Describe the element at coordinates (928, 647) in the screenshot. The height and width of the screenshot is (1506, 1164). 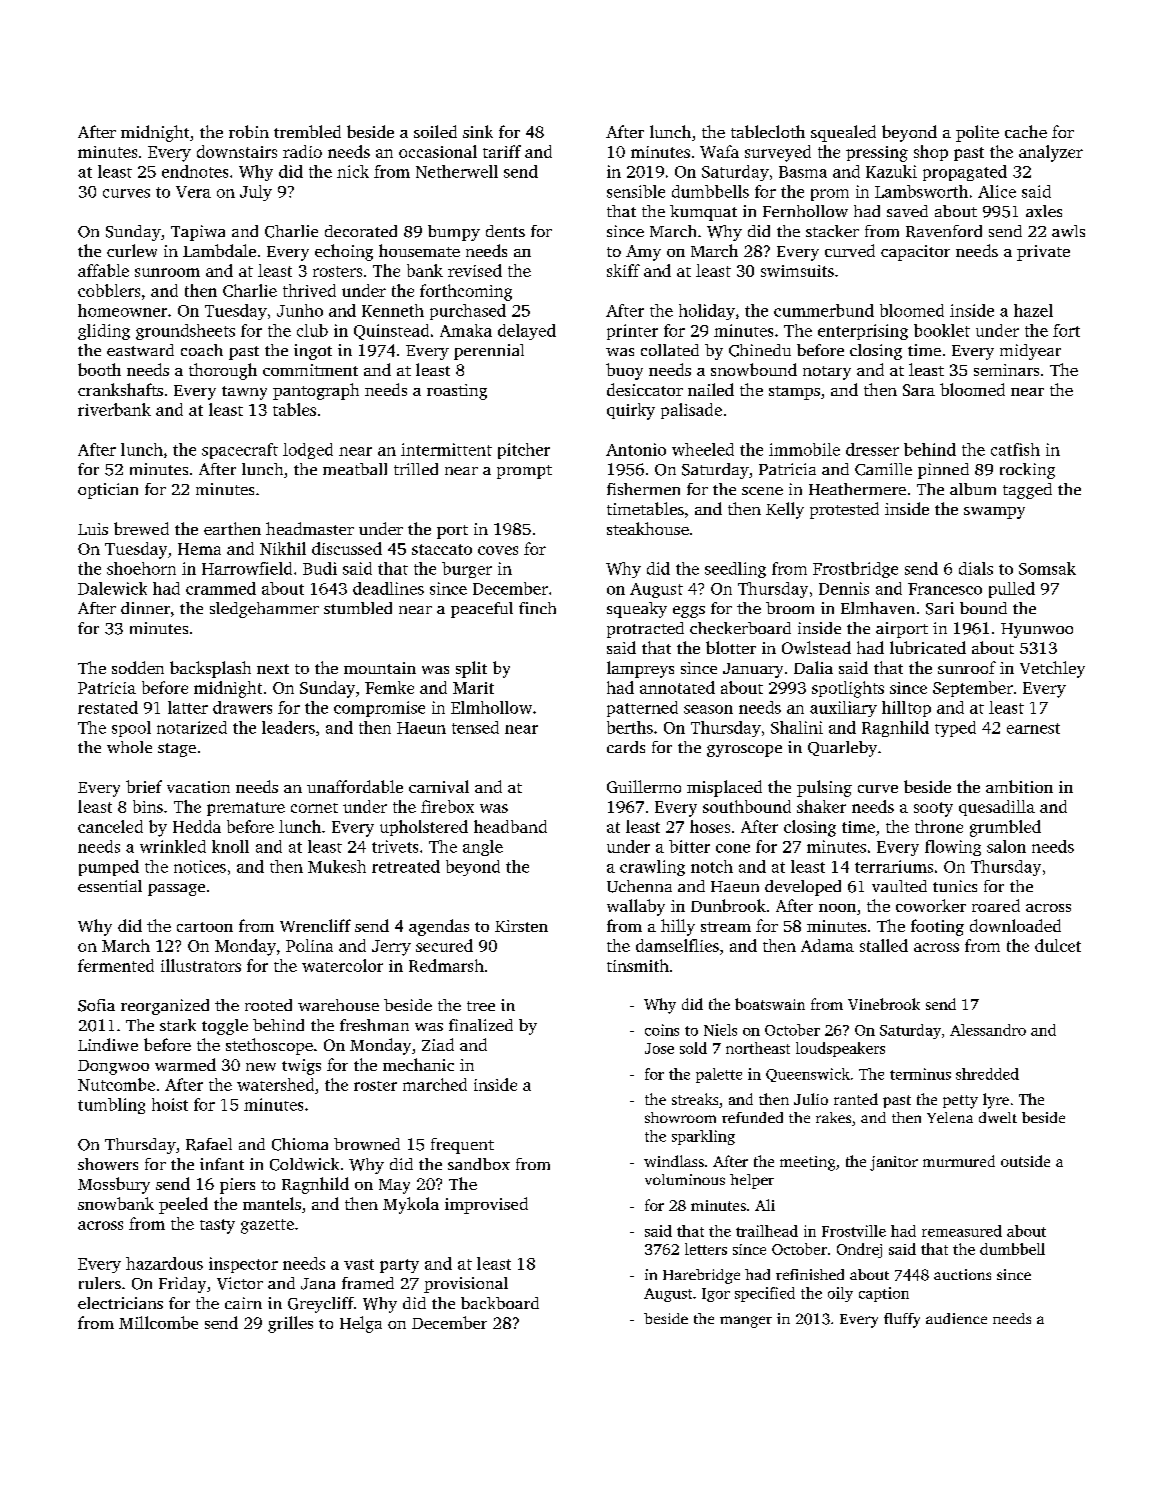
I see `lubricated` at that location.
